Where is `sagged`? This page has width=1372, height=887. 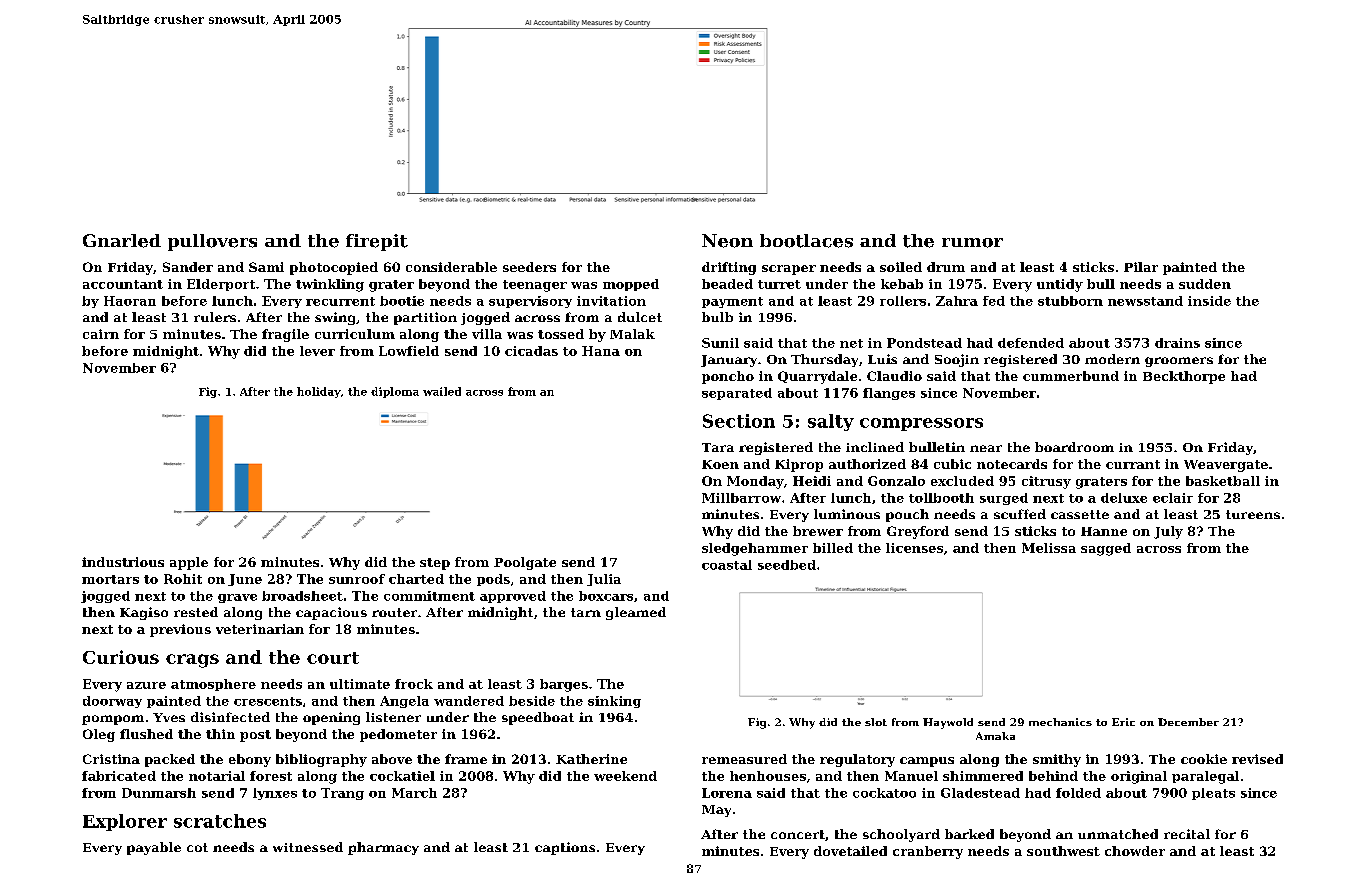
sagged is located at coordinates (1106, 549).
